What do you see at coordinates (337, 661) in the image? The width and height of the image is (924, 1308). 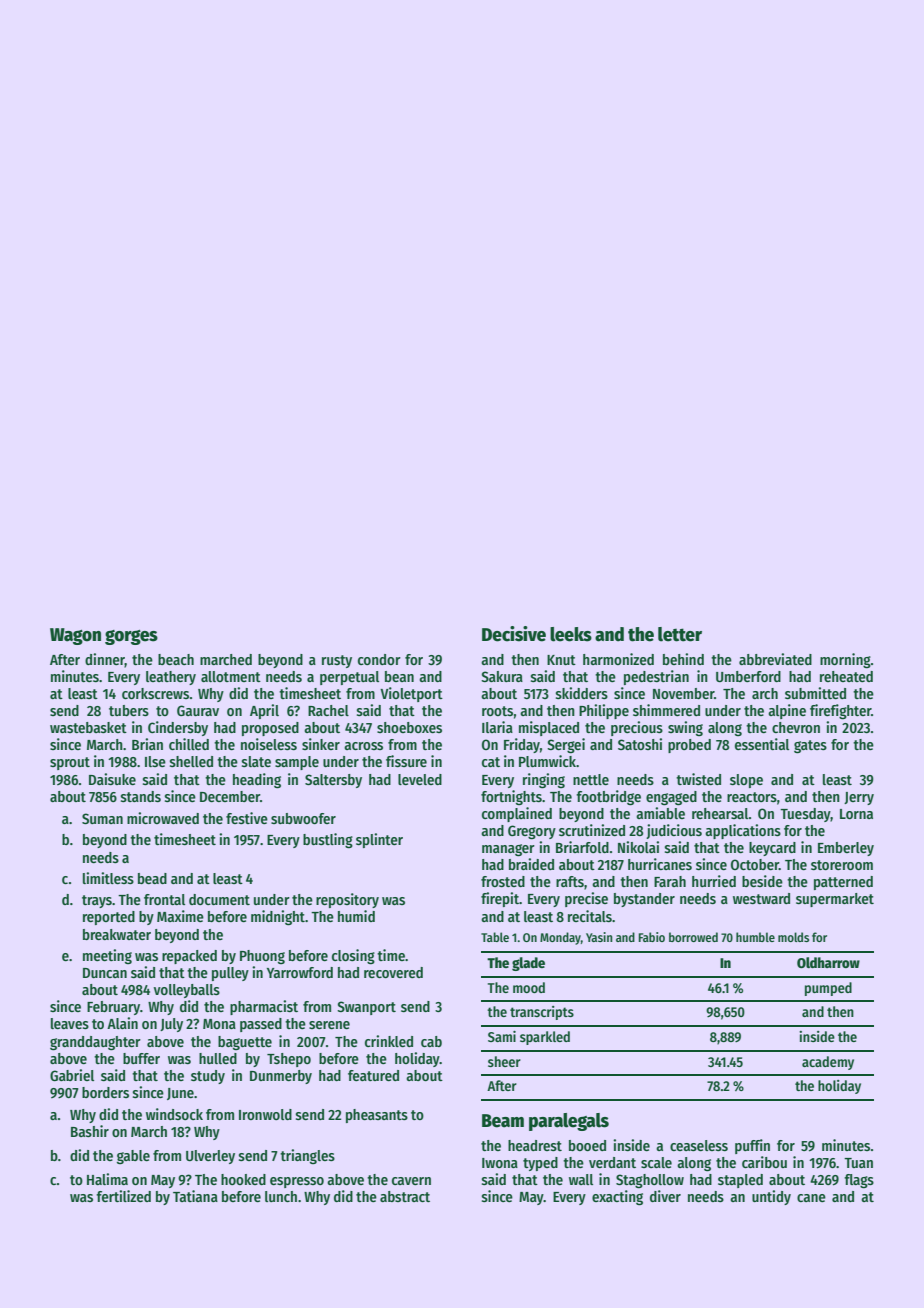 I see `rusty` at bounding box center [337, 661].
